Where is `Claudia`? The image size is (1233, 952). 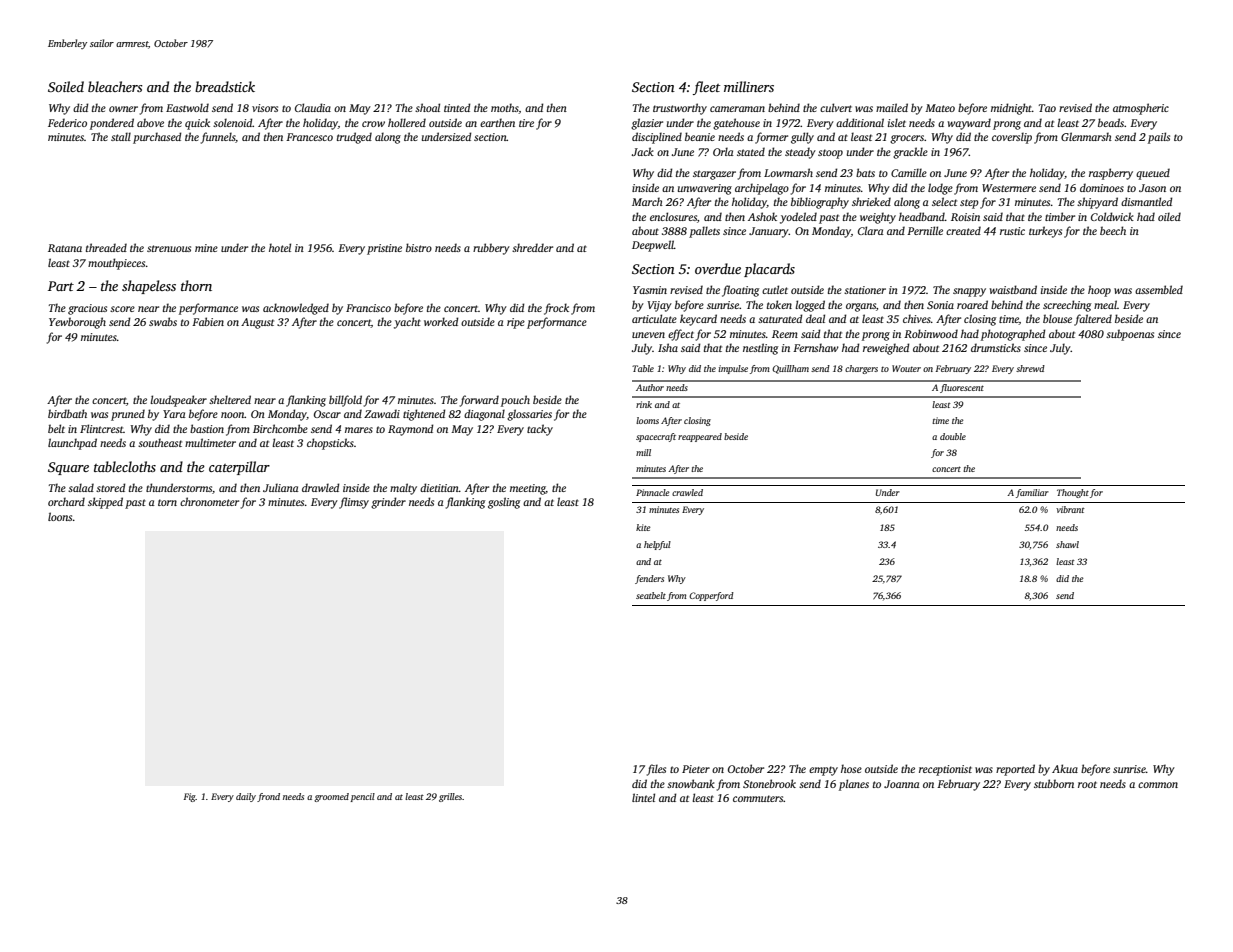 Claudia is located at coordinates (313, 107).
